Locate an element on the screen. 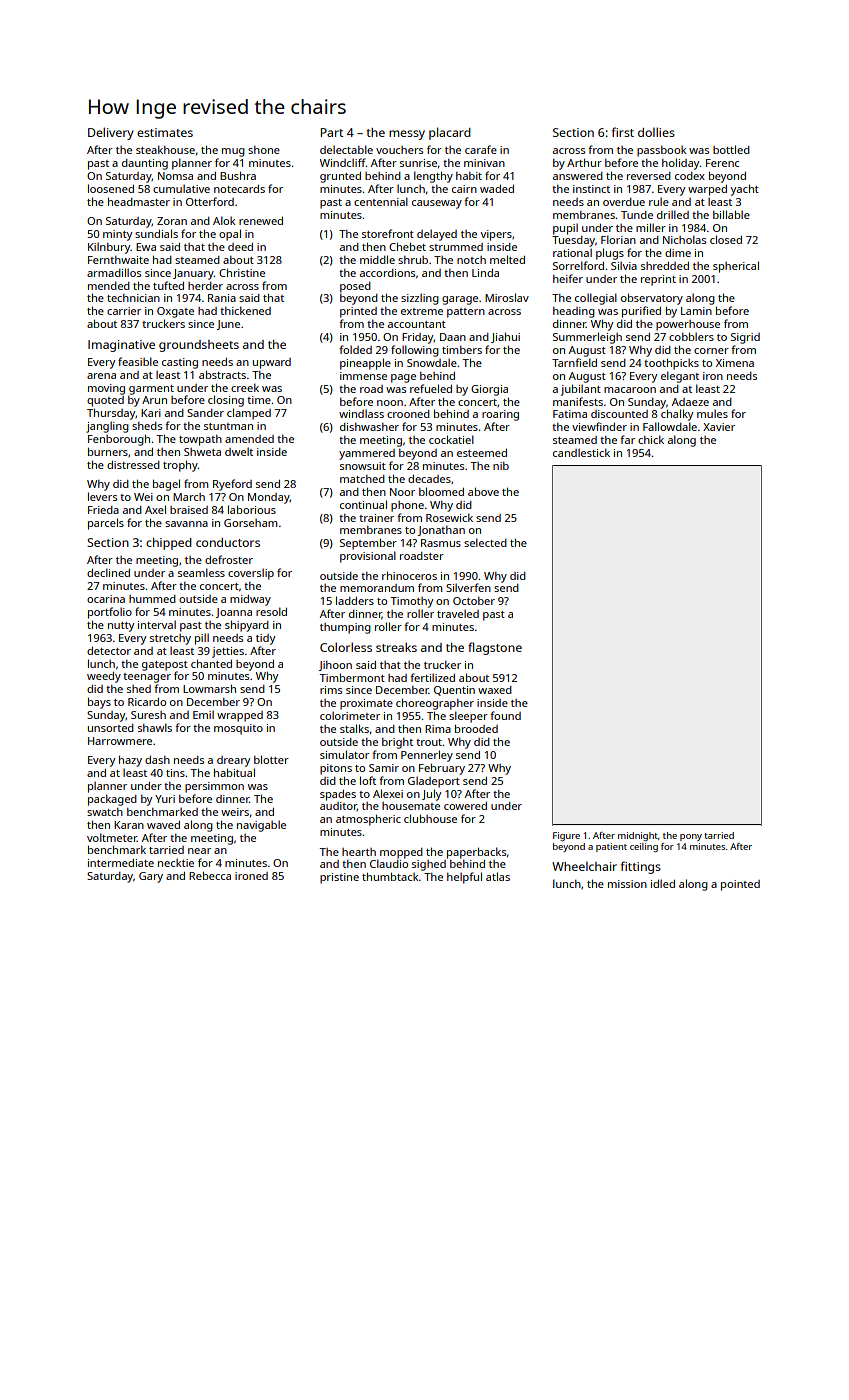  Zoran is located at coordinates (172, 221).
